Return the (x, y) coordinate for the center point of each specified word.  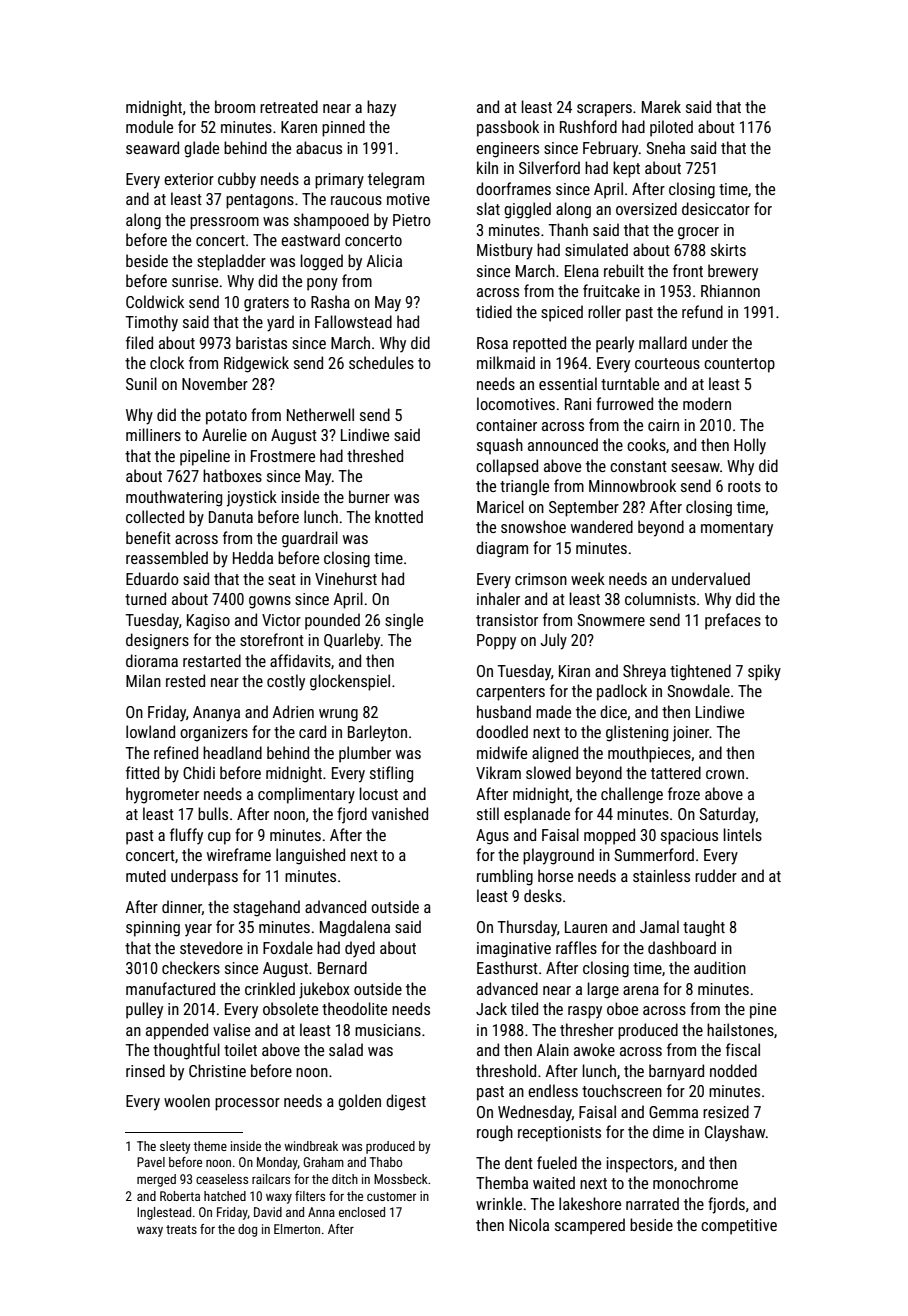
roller (604, 311)
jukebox (324, 990)
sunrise (195, 281)
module (149, 126)
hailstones (740, 1029)
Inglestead (164, 1213)
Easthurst (507, 967)
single (404, 621)
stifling (391, 774)
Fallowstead (353, 321)
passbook (508, 128)
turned (145, 598)
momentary (737, 529)
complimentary (306, 795)
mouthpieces (649, 754)
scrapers (604, 110)
